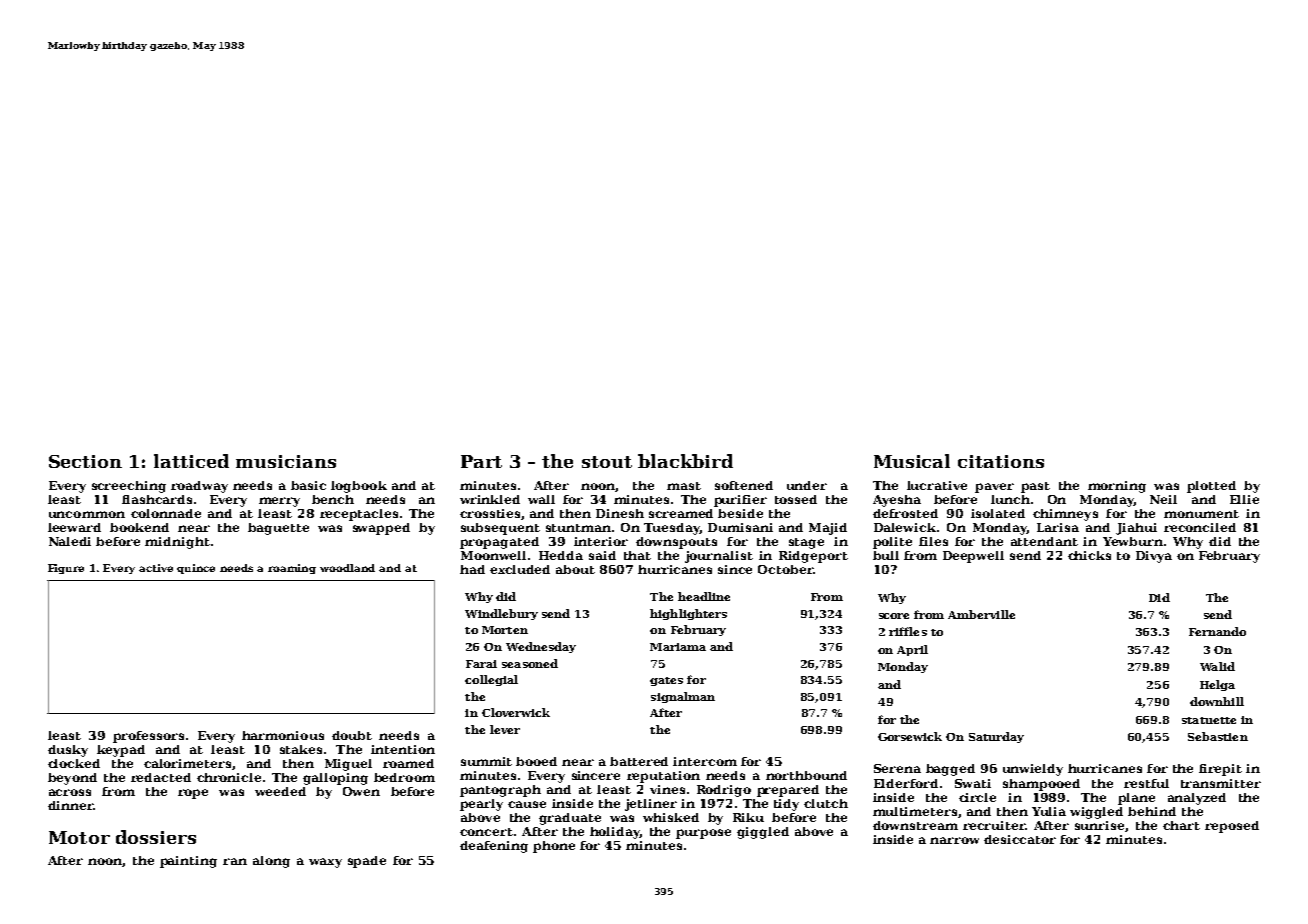 The image size is (1308, 924). Describe the element at coordinates (910, 736) in the screenshot. I see `Gorsewick` at that location.
